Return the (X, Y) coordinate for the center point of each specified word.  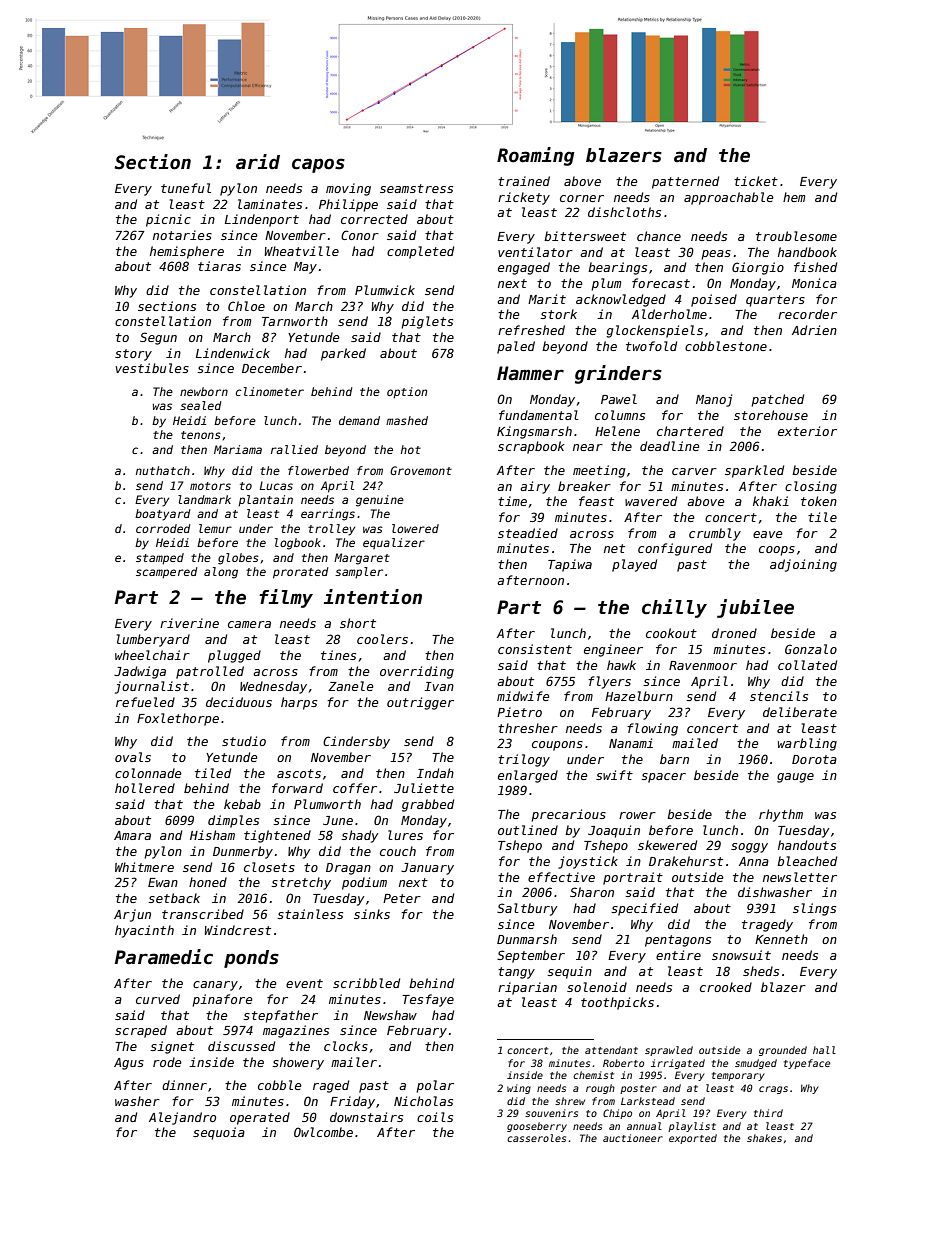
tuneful (186, 188)
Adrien (814, 330)
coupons (557, 746)
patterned (685, 182)
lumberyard (153, 640)
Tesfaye (428, 1000)
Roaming (536, 156)
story (133, 355)
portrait (633, 878)
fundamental (539, 415)
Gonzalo (811, 649)
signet (172, 1047)
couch (398, 851)
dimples (233, 821)
